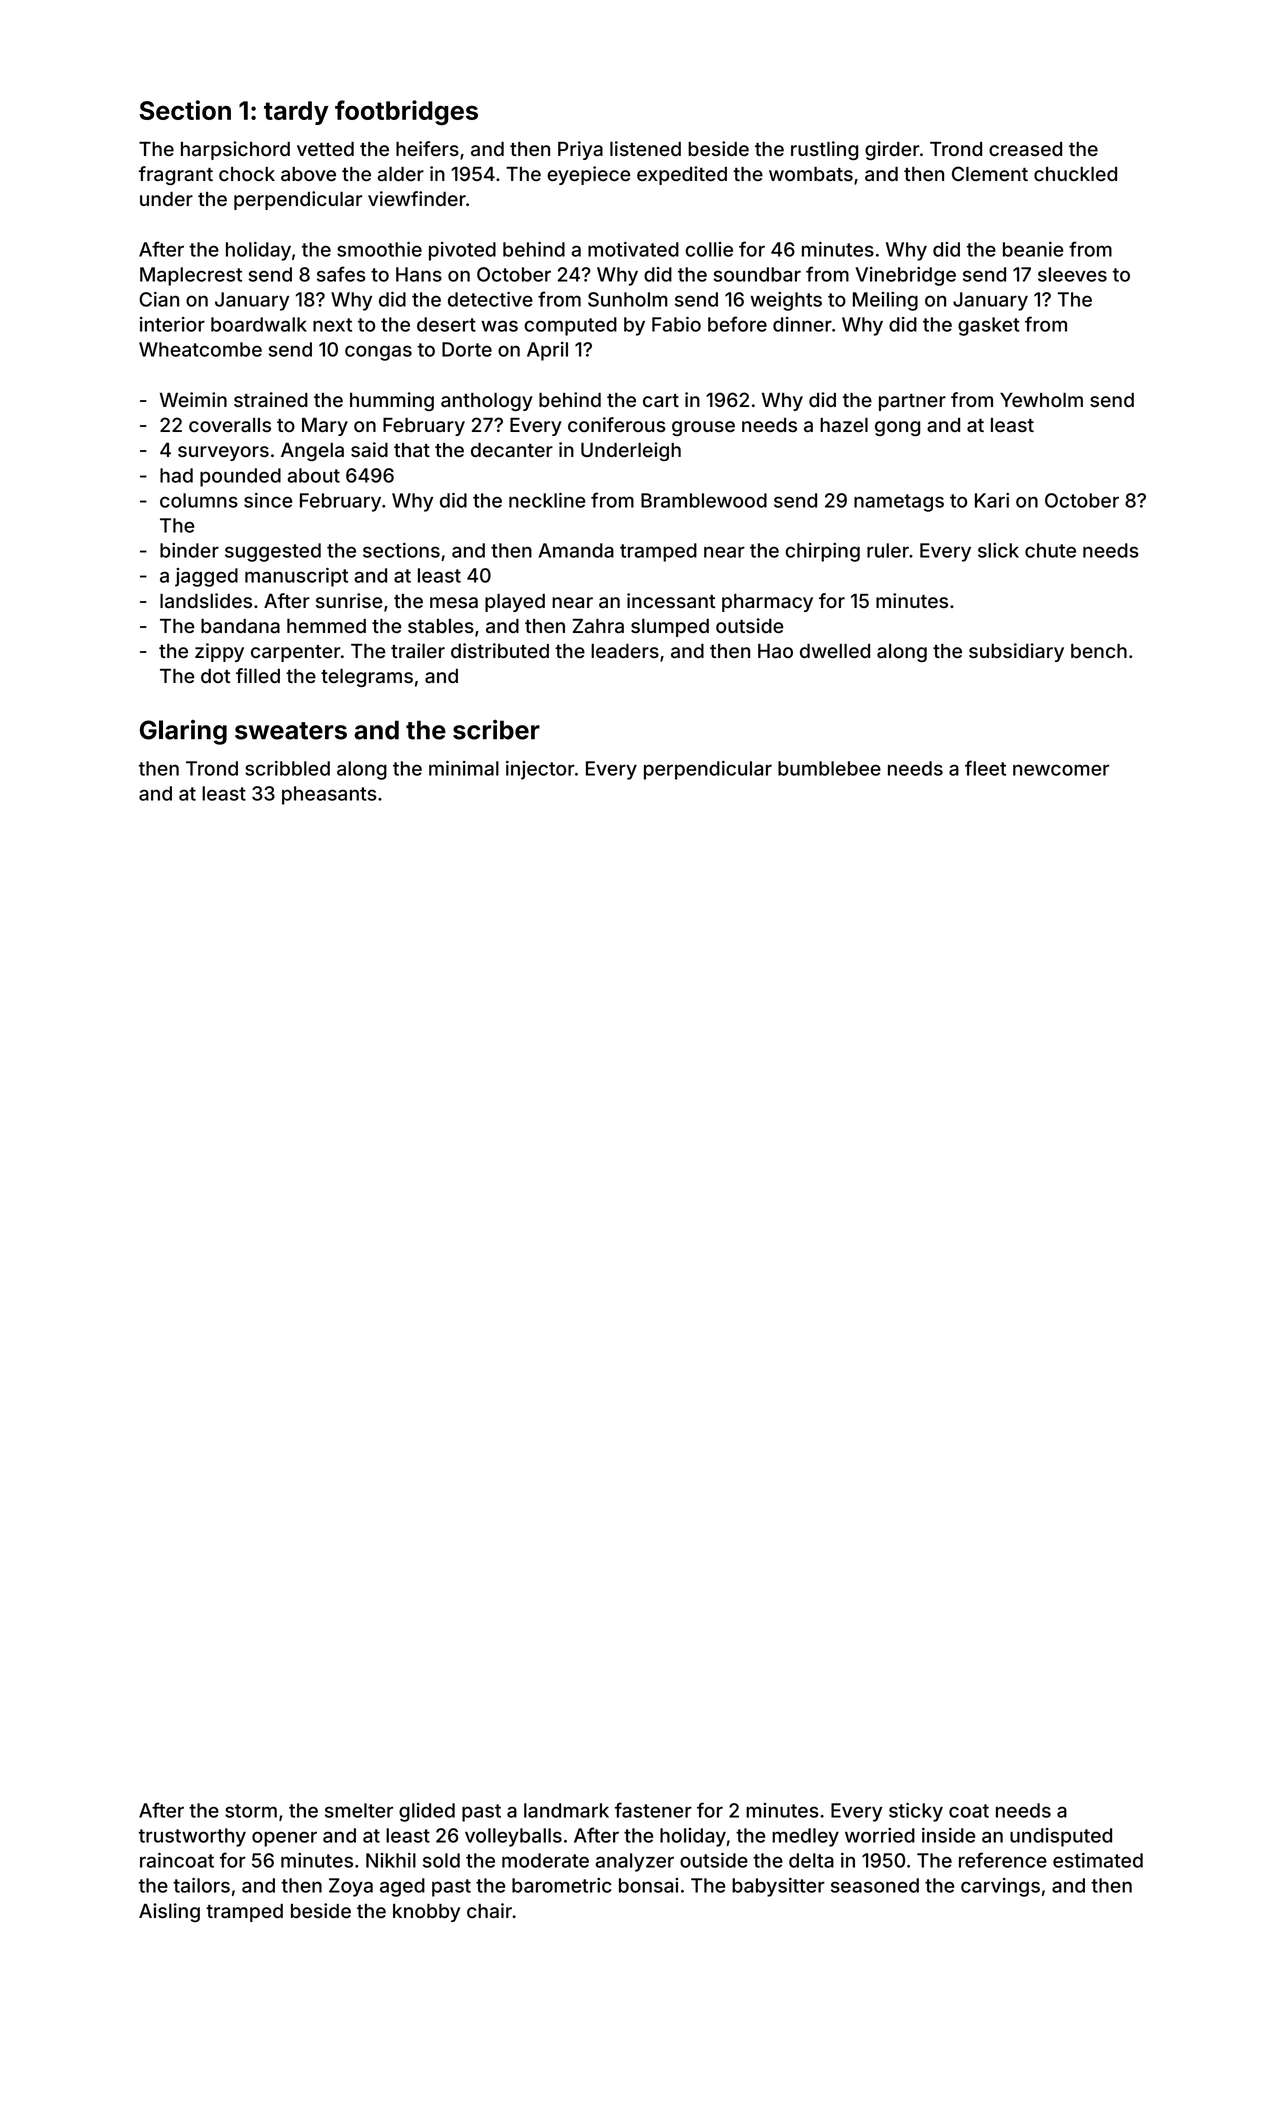 This document has width=1287, height=2121. Describe the element at coordinates (329, 795) in the document. I see `pheasants` at that location.
